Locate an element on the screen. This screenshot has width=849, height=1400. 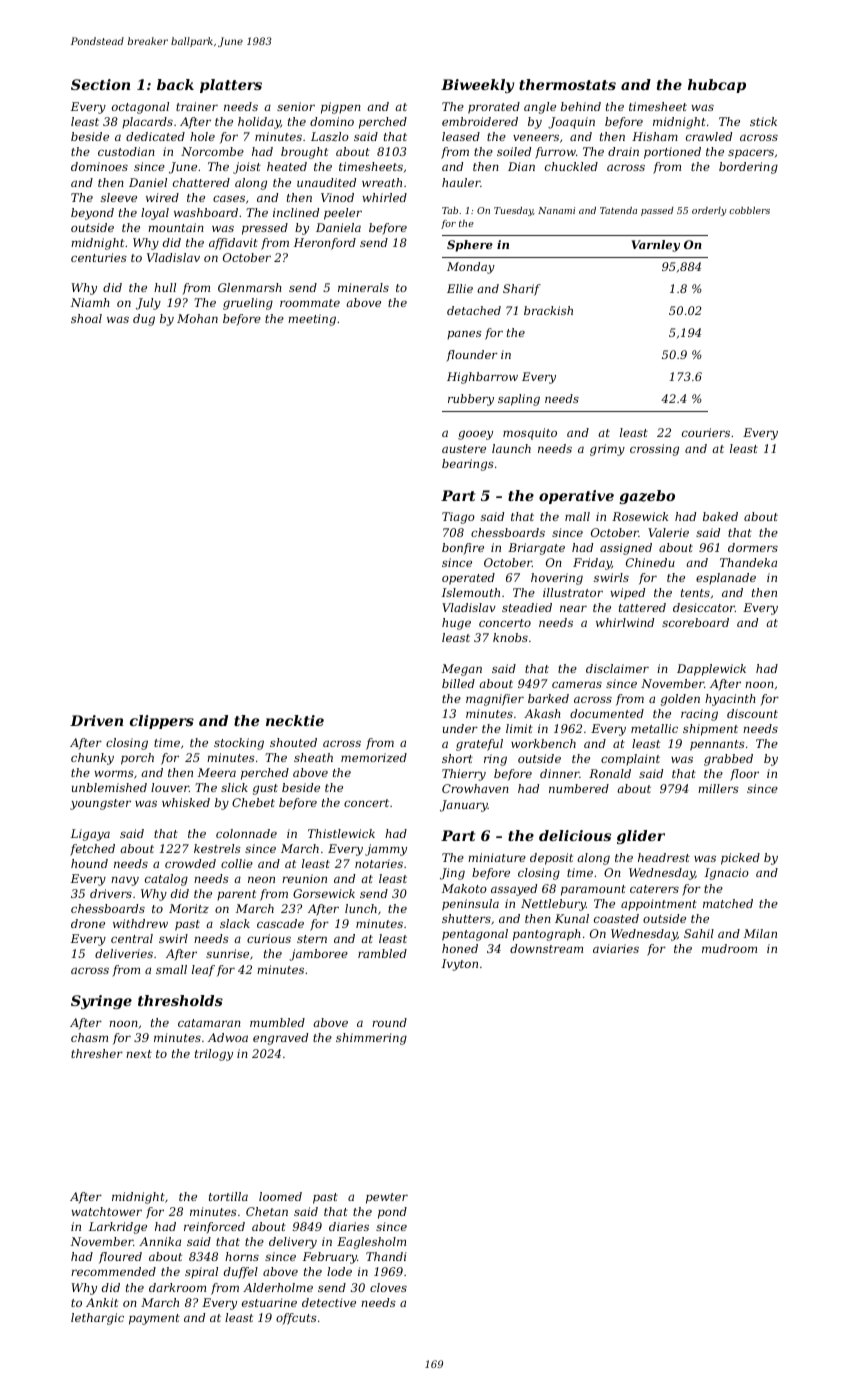
memorized is located at coordinates (374, 757).
